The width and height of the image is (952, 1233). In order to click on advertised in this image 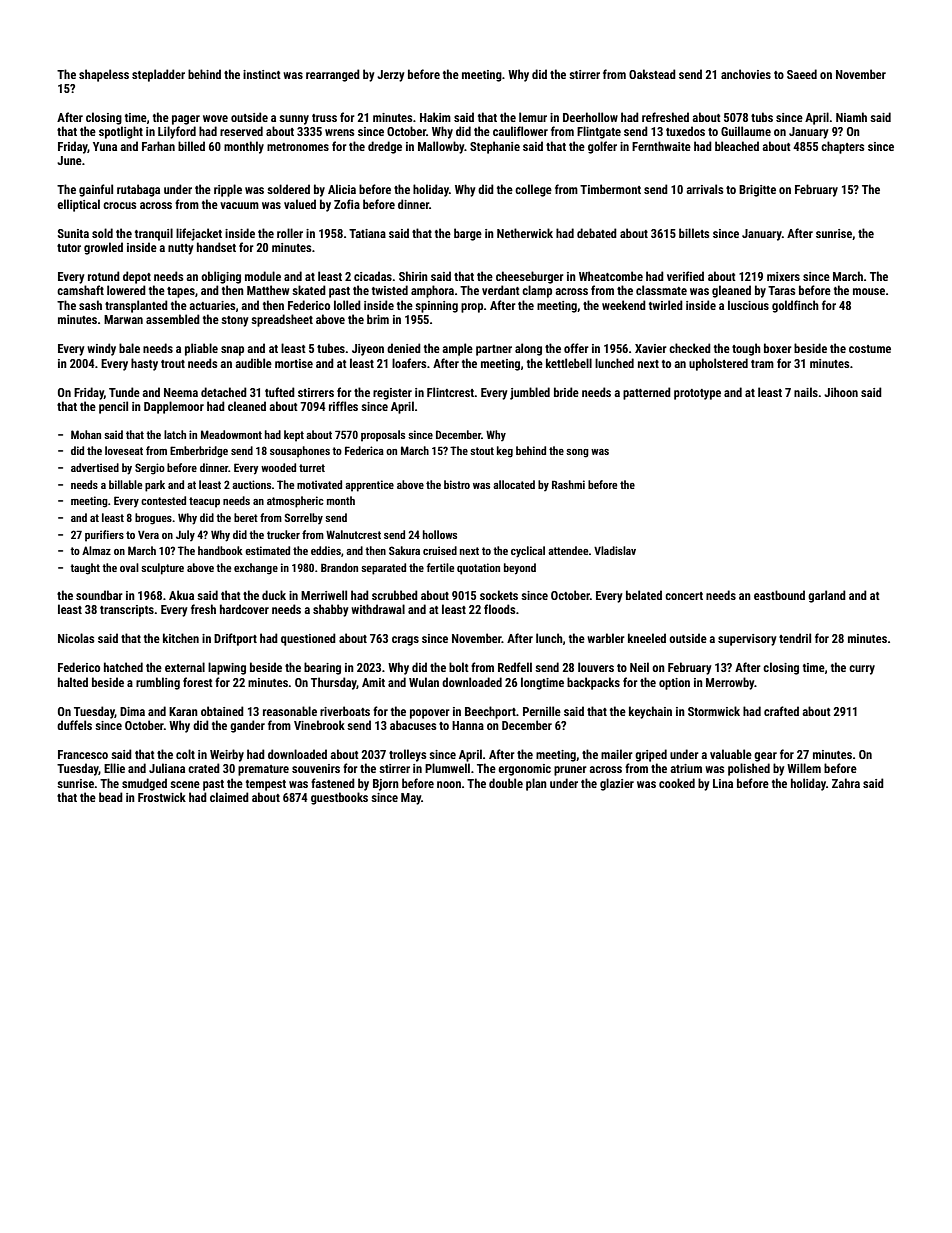, I will do `click(95, 467)`.
